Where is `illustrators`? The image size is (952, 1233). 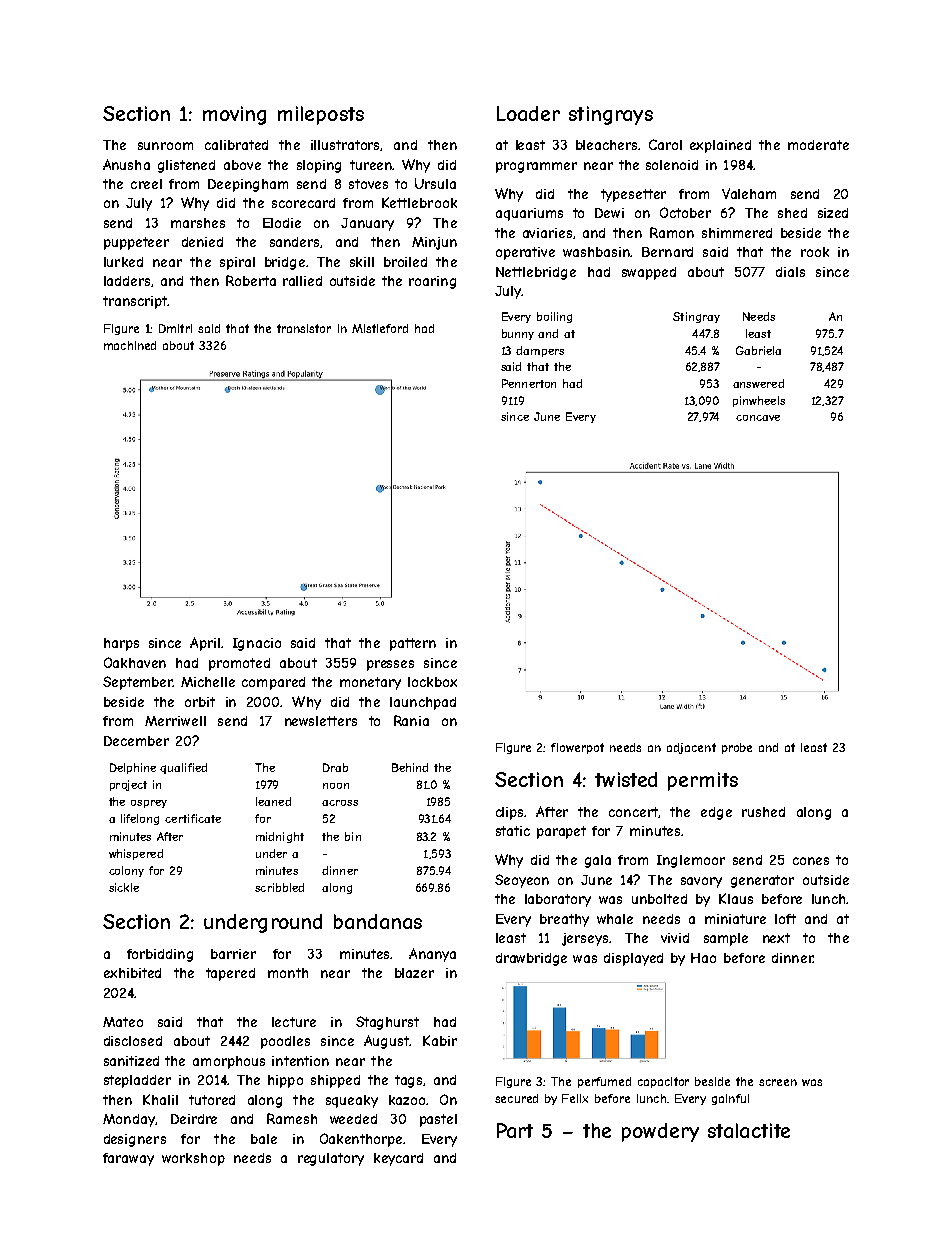
illustrators is located at coordinates (345, 145).
